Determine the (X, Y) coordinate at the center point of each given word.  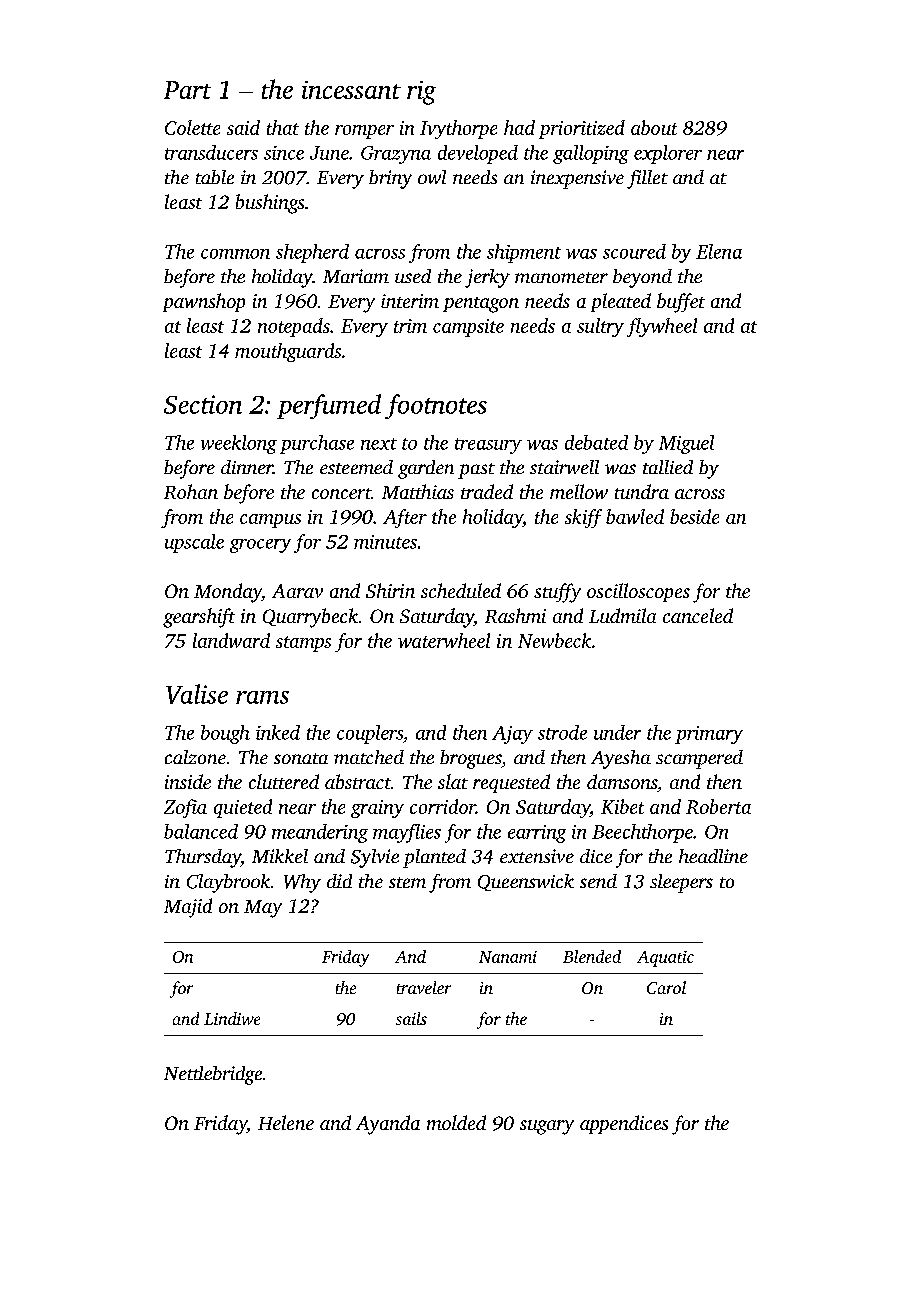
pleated (621, 302)
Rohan (191, 491)
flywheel (662, 327)
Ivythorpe (458, 129)
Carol (666, 987)
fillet (647, 179)
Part (187, 90)
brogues (470, 759)
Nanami (508, 957)
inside (188, 781)
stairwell (564, 467)
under (617, 732)
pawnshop (204, 302)
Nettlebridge (213, 1075)
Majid (188, 908)
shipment (524, 253)
